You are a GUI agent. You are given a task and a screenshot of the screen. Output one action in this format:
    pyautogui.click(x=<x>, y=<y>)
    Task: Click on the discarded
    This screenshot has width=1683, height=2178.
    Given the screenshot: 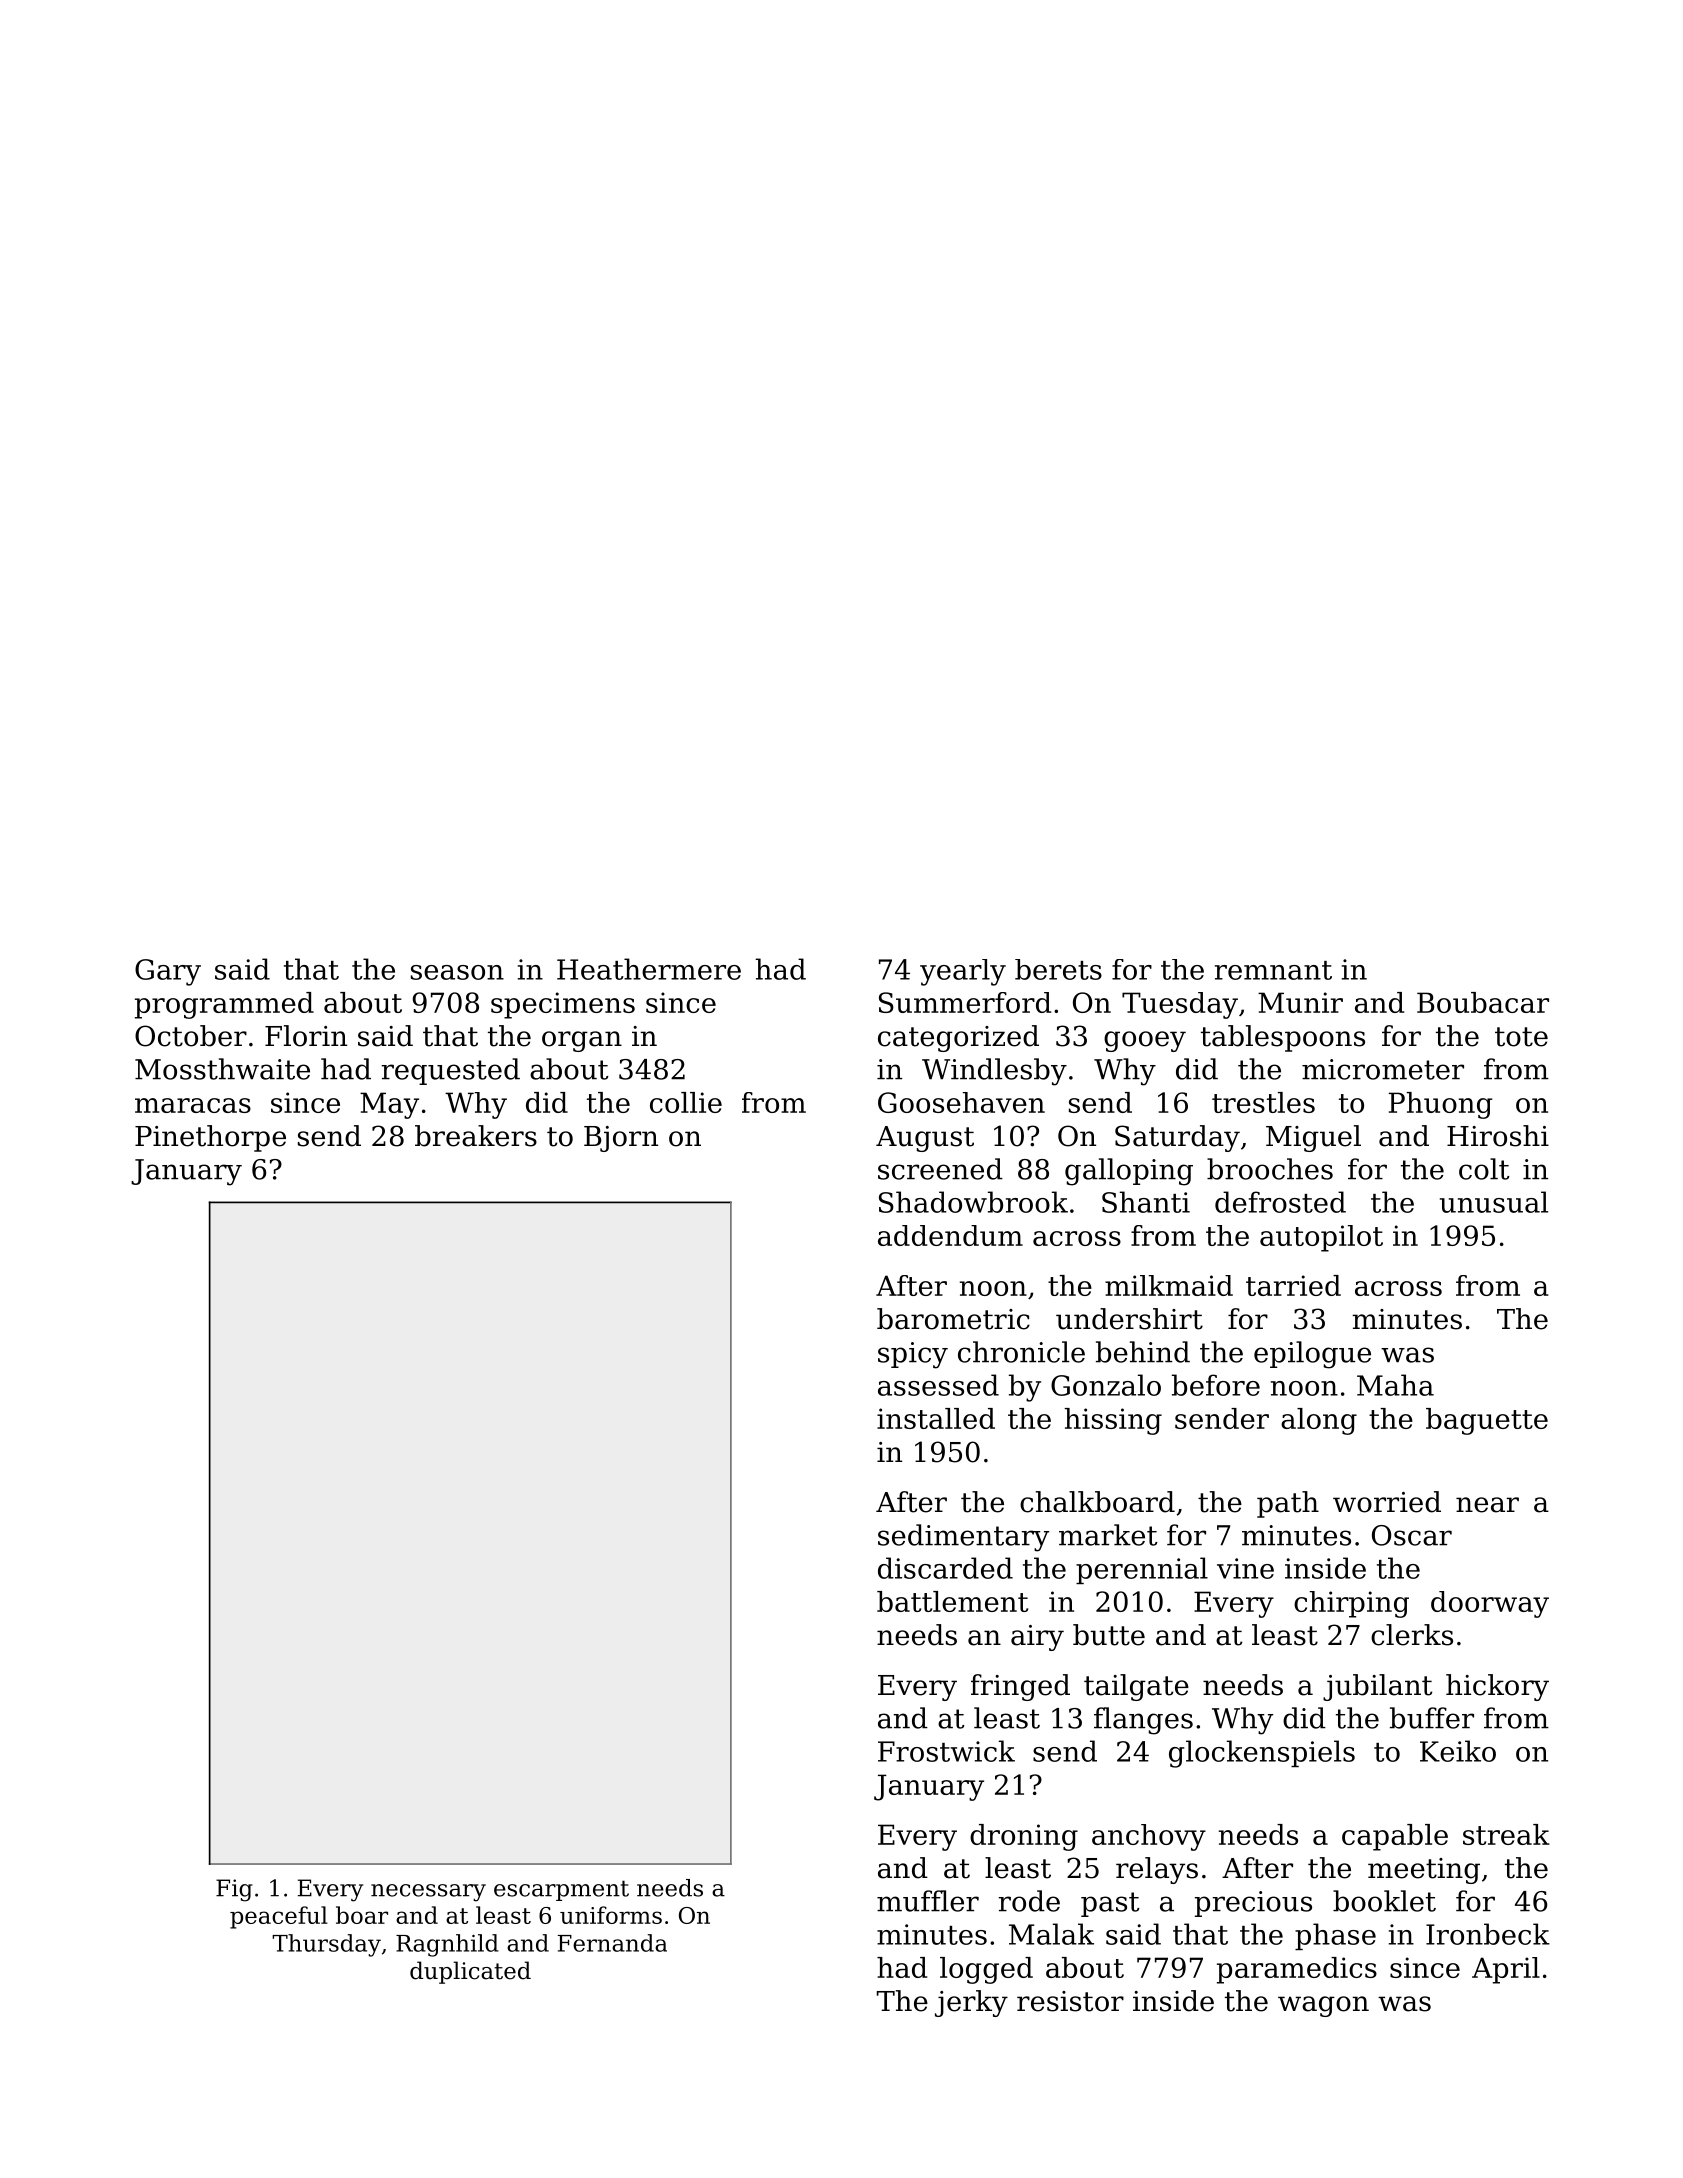 What is the action you would take?
    pyautogui.click(x=945, y=1568)
